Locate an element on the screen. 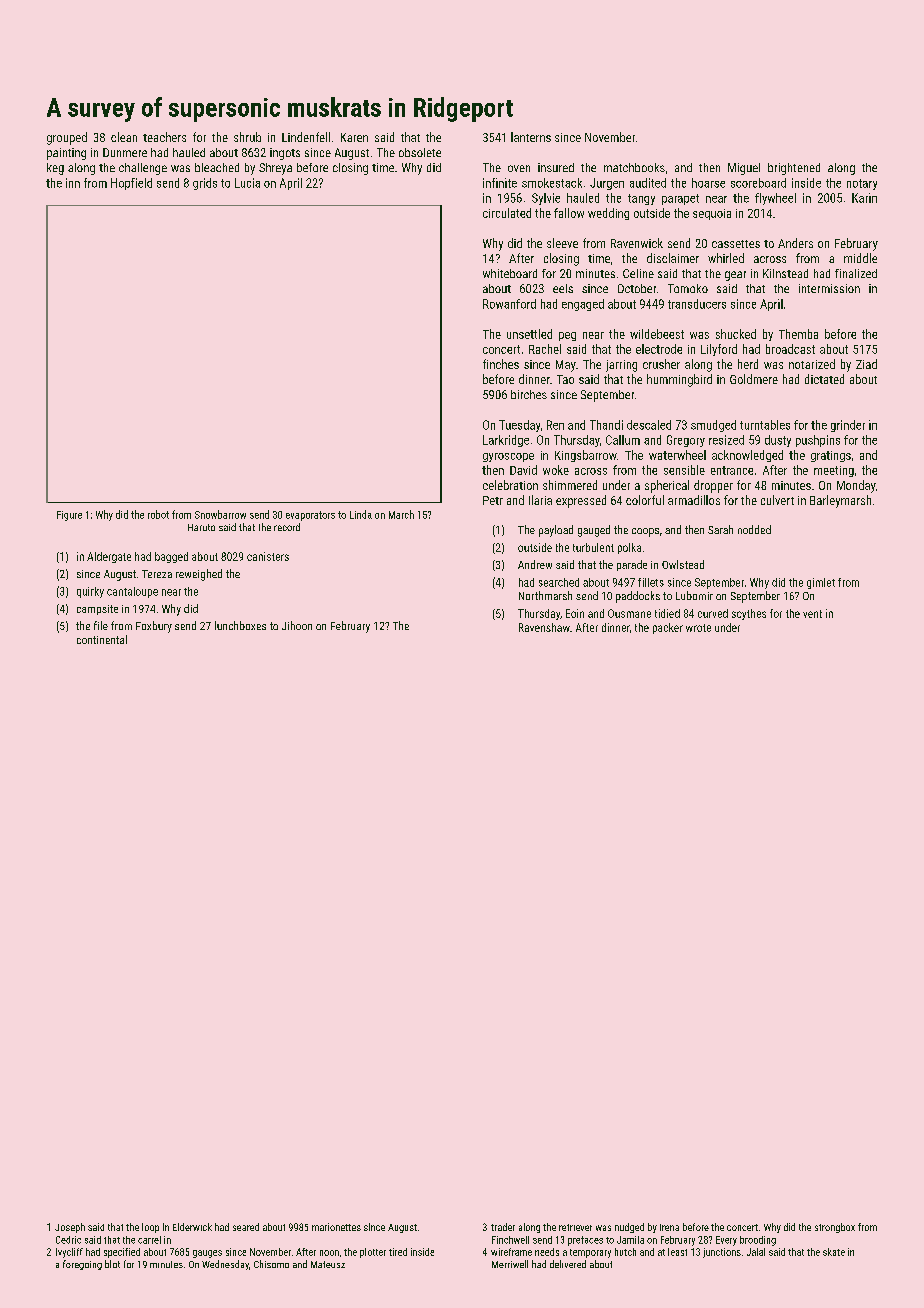 The image size is (924, 1308). reweighed is located at coordinates (199, 575).
